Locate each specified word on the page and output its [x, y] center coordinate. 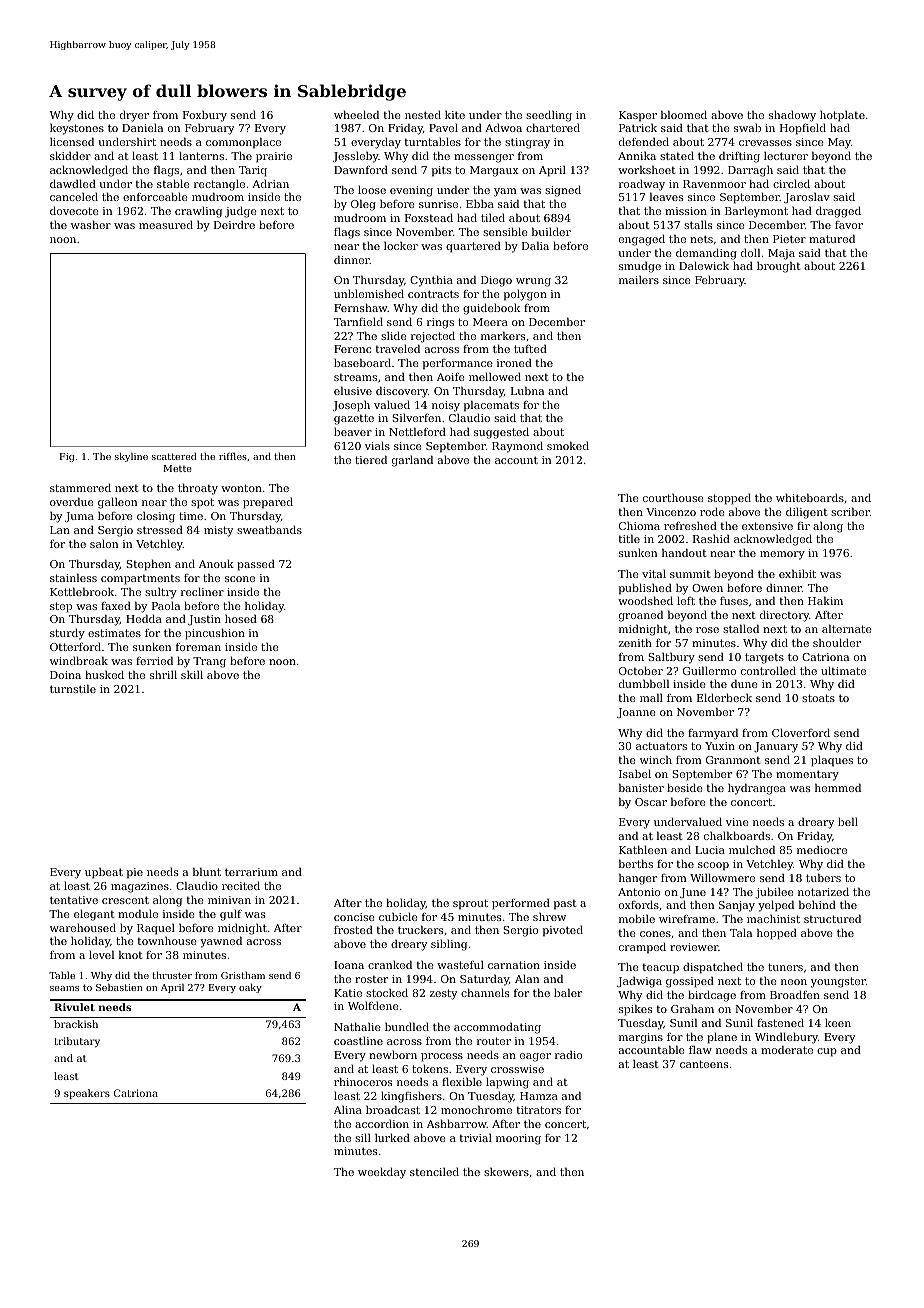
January [776, 747]
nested [423, 114]
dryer [134, 116]
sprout [470, 904]
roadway [642, 185]
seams [64, 988]
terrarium [251, 872]
